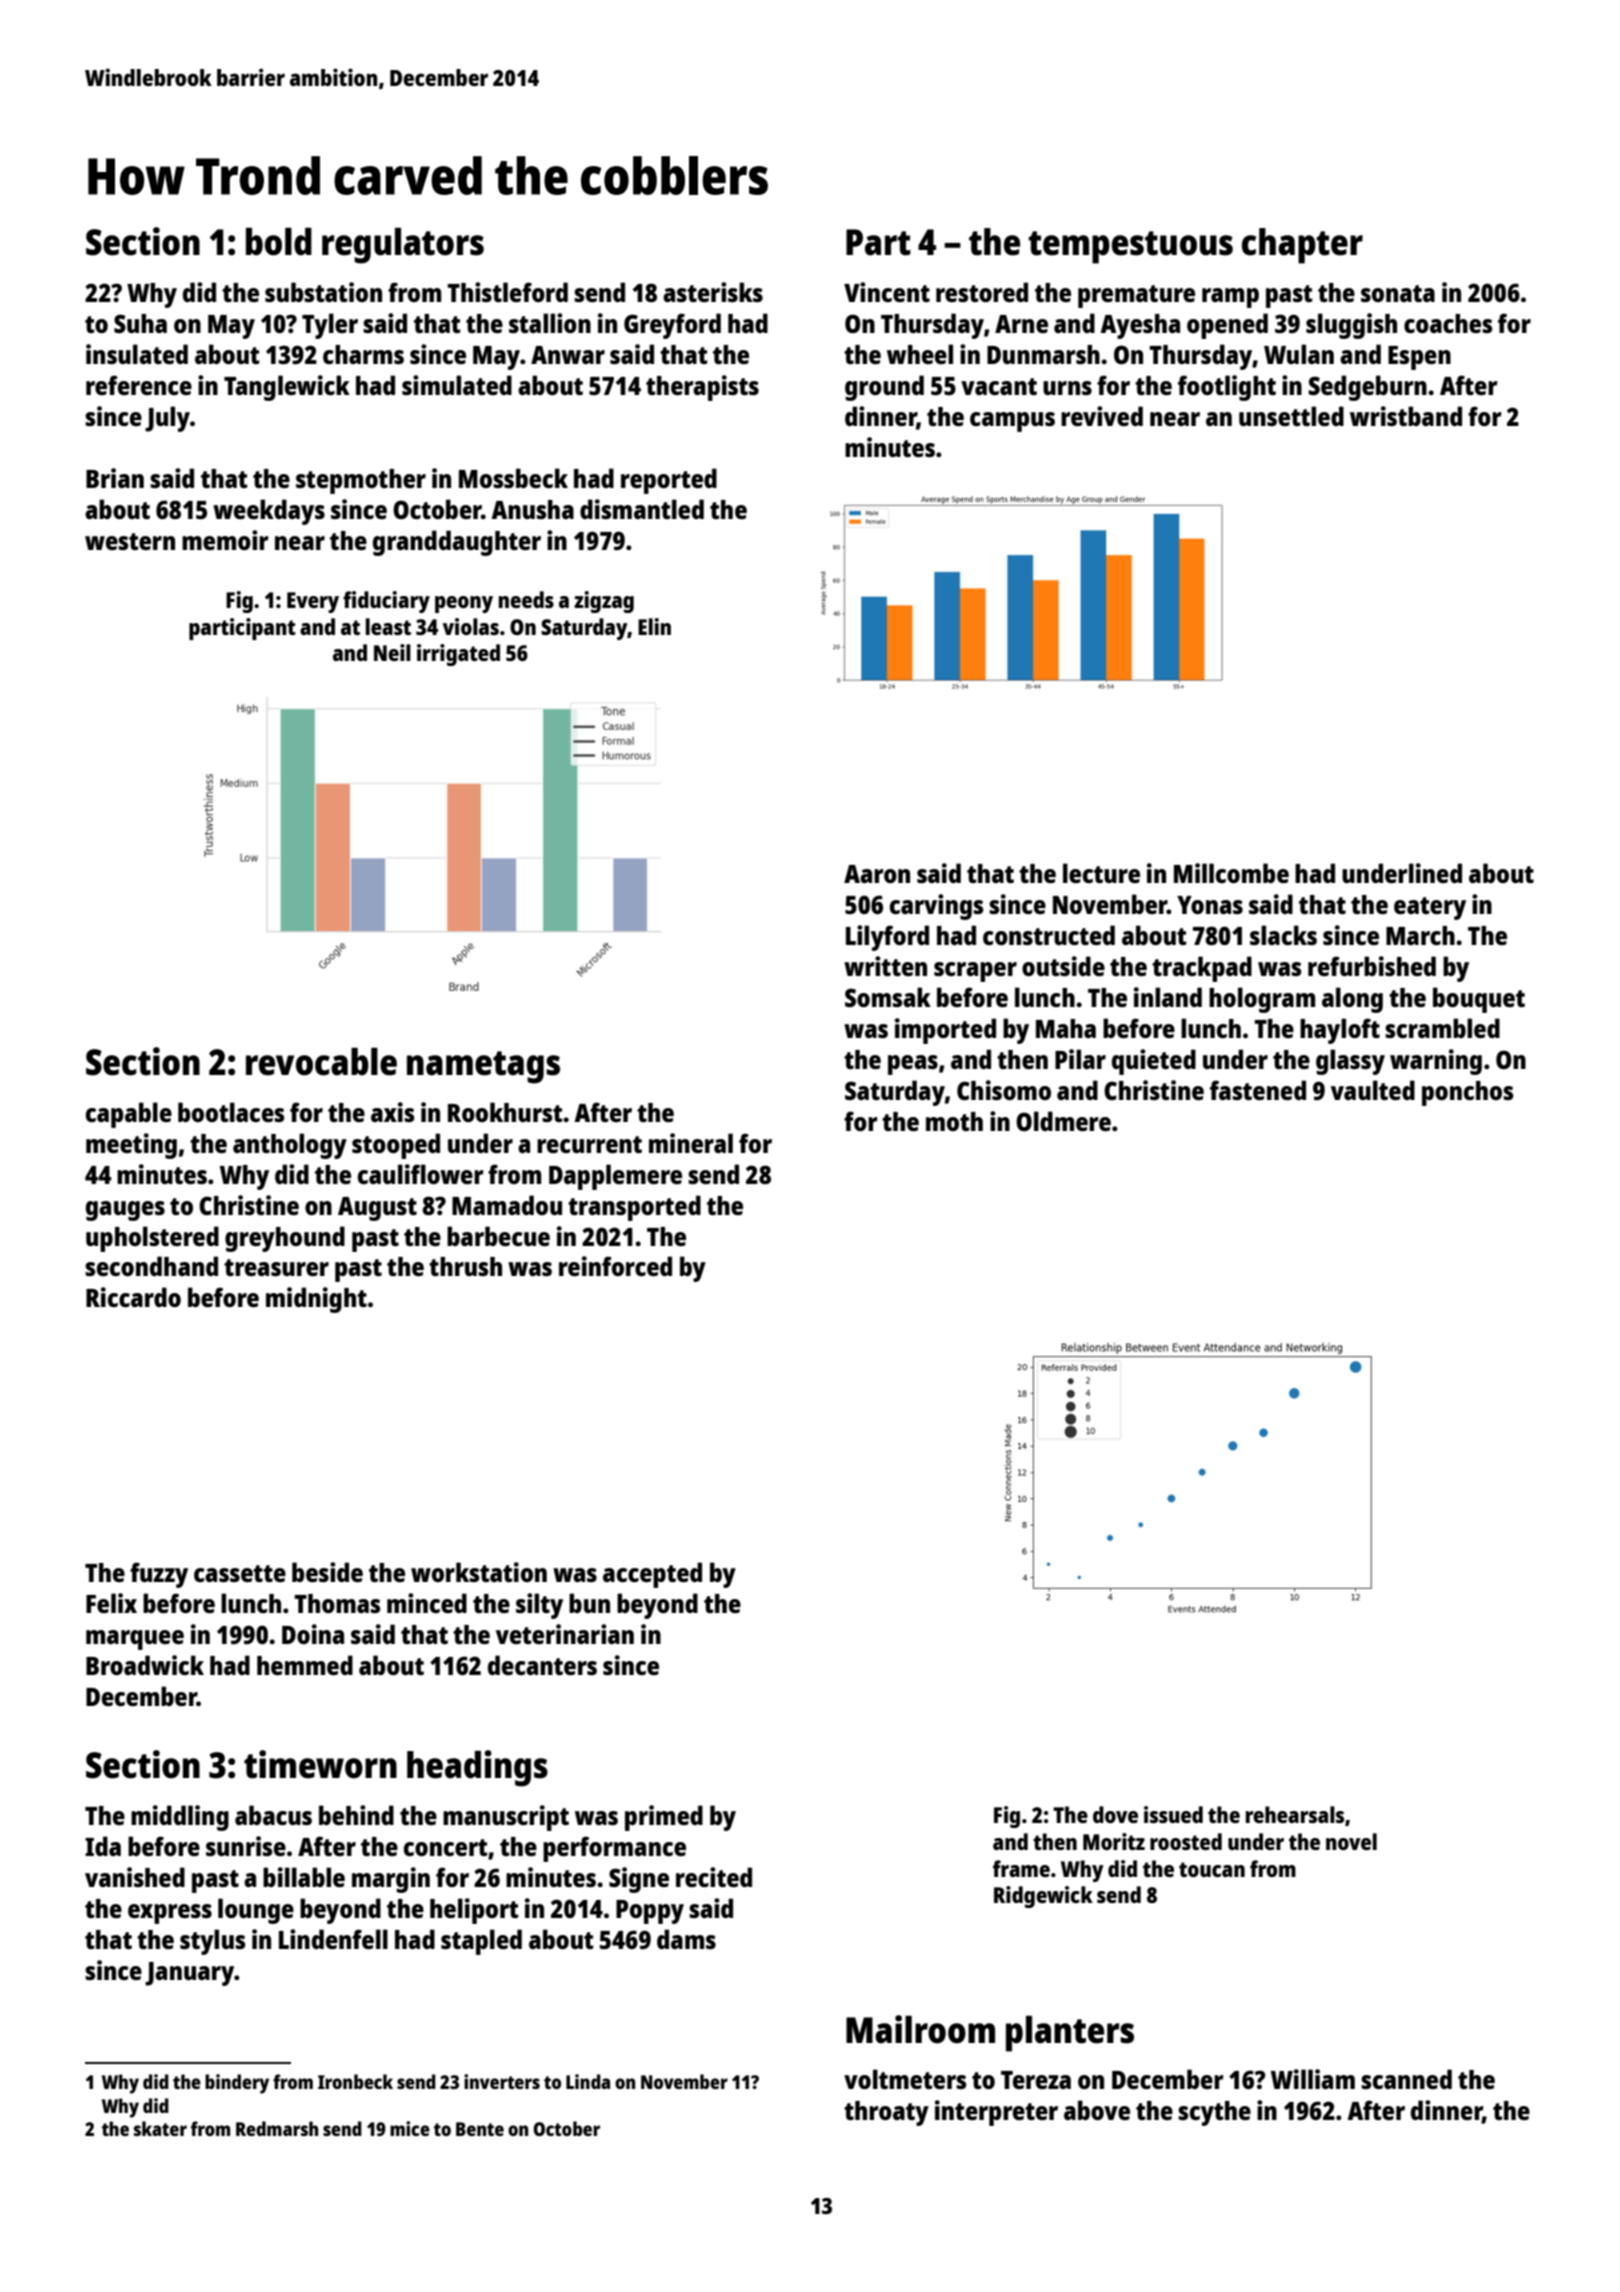  I want to click on rehearsals, so click(1295, 1814).
